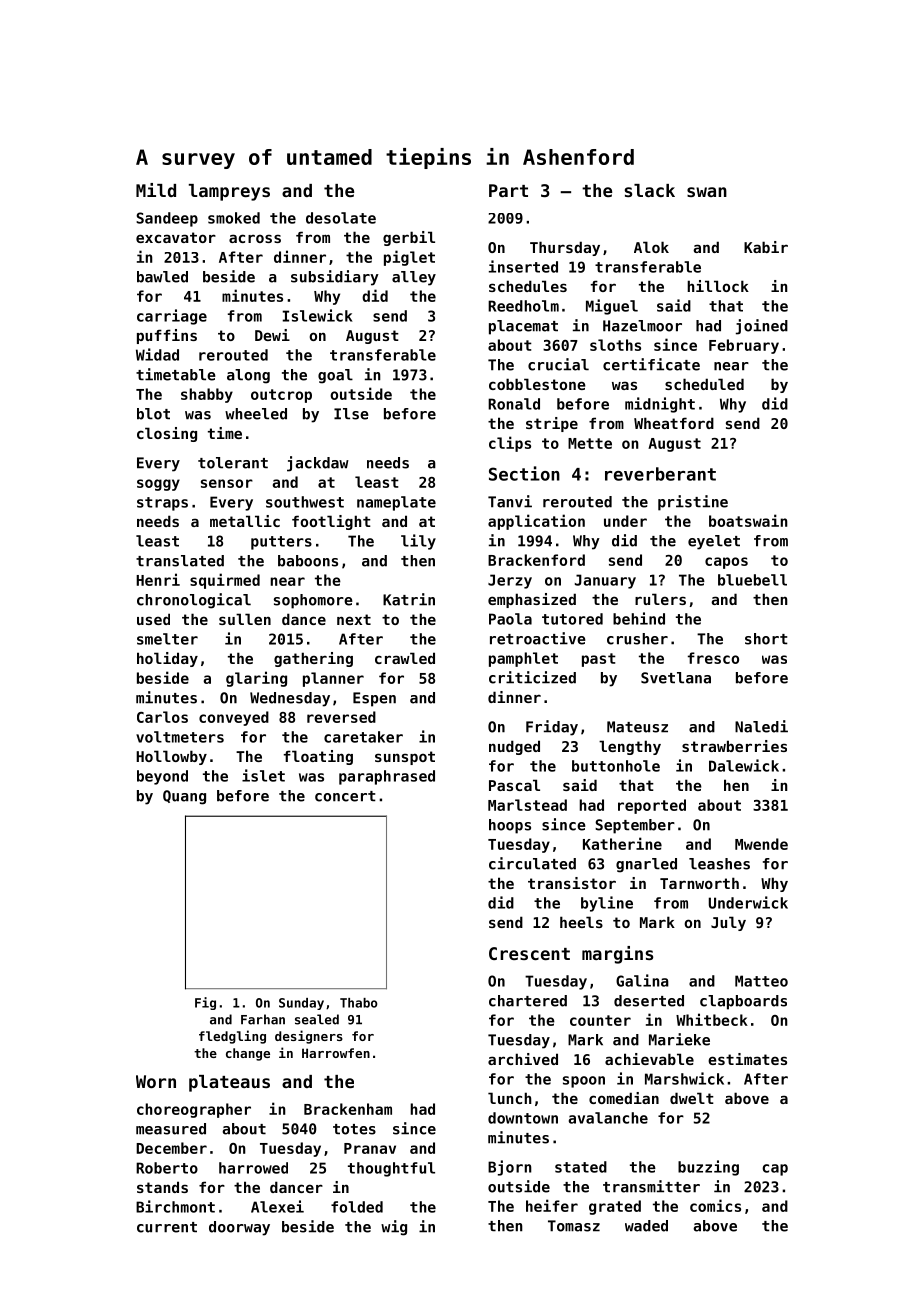  I want to click on alley, so click(414, 278).
